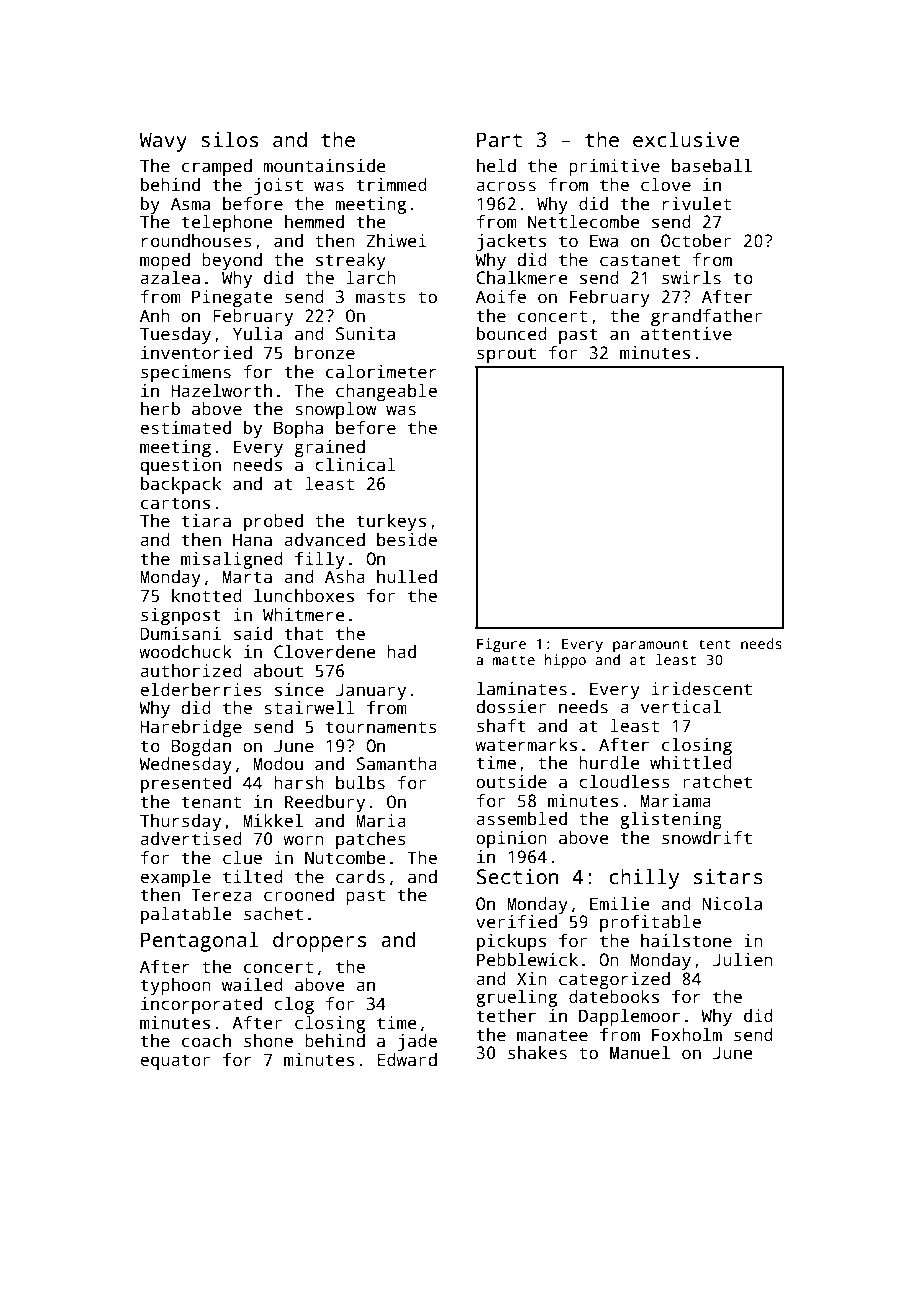 The height and width of the document is (1314, 924). Describe the element at coordinates (417, 1042) in the document. I see `jade` at that location.
